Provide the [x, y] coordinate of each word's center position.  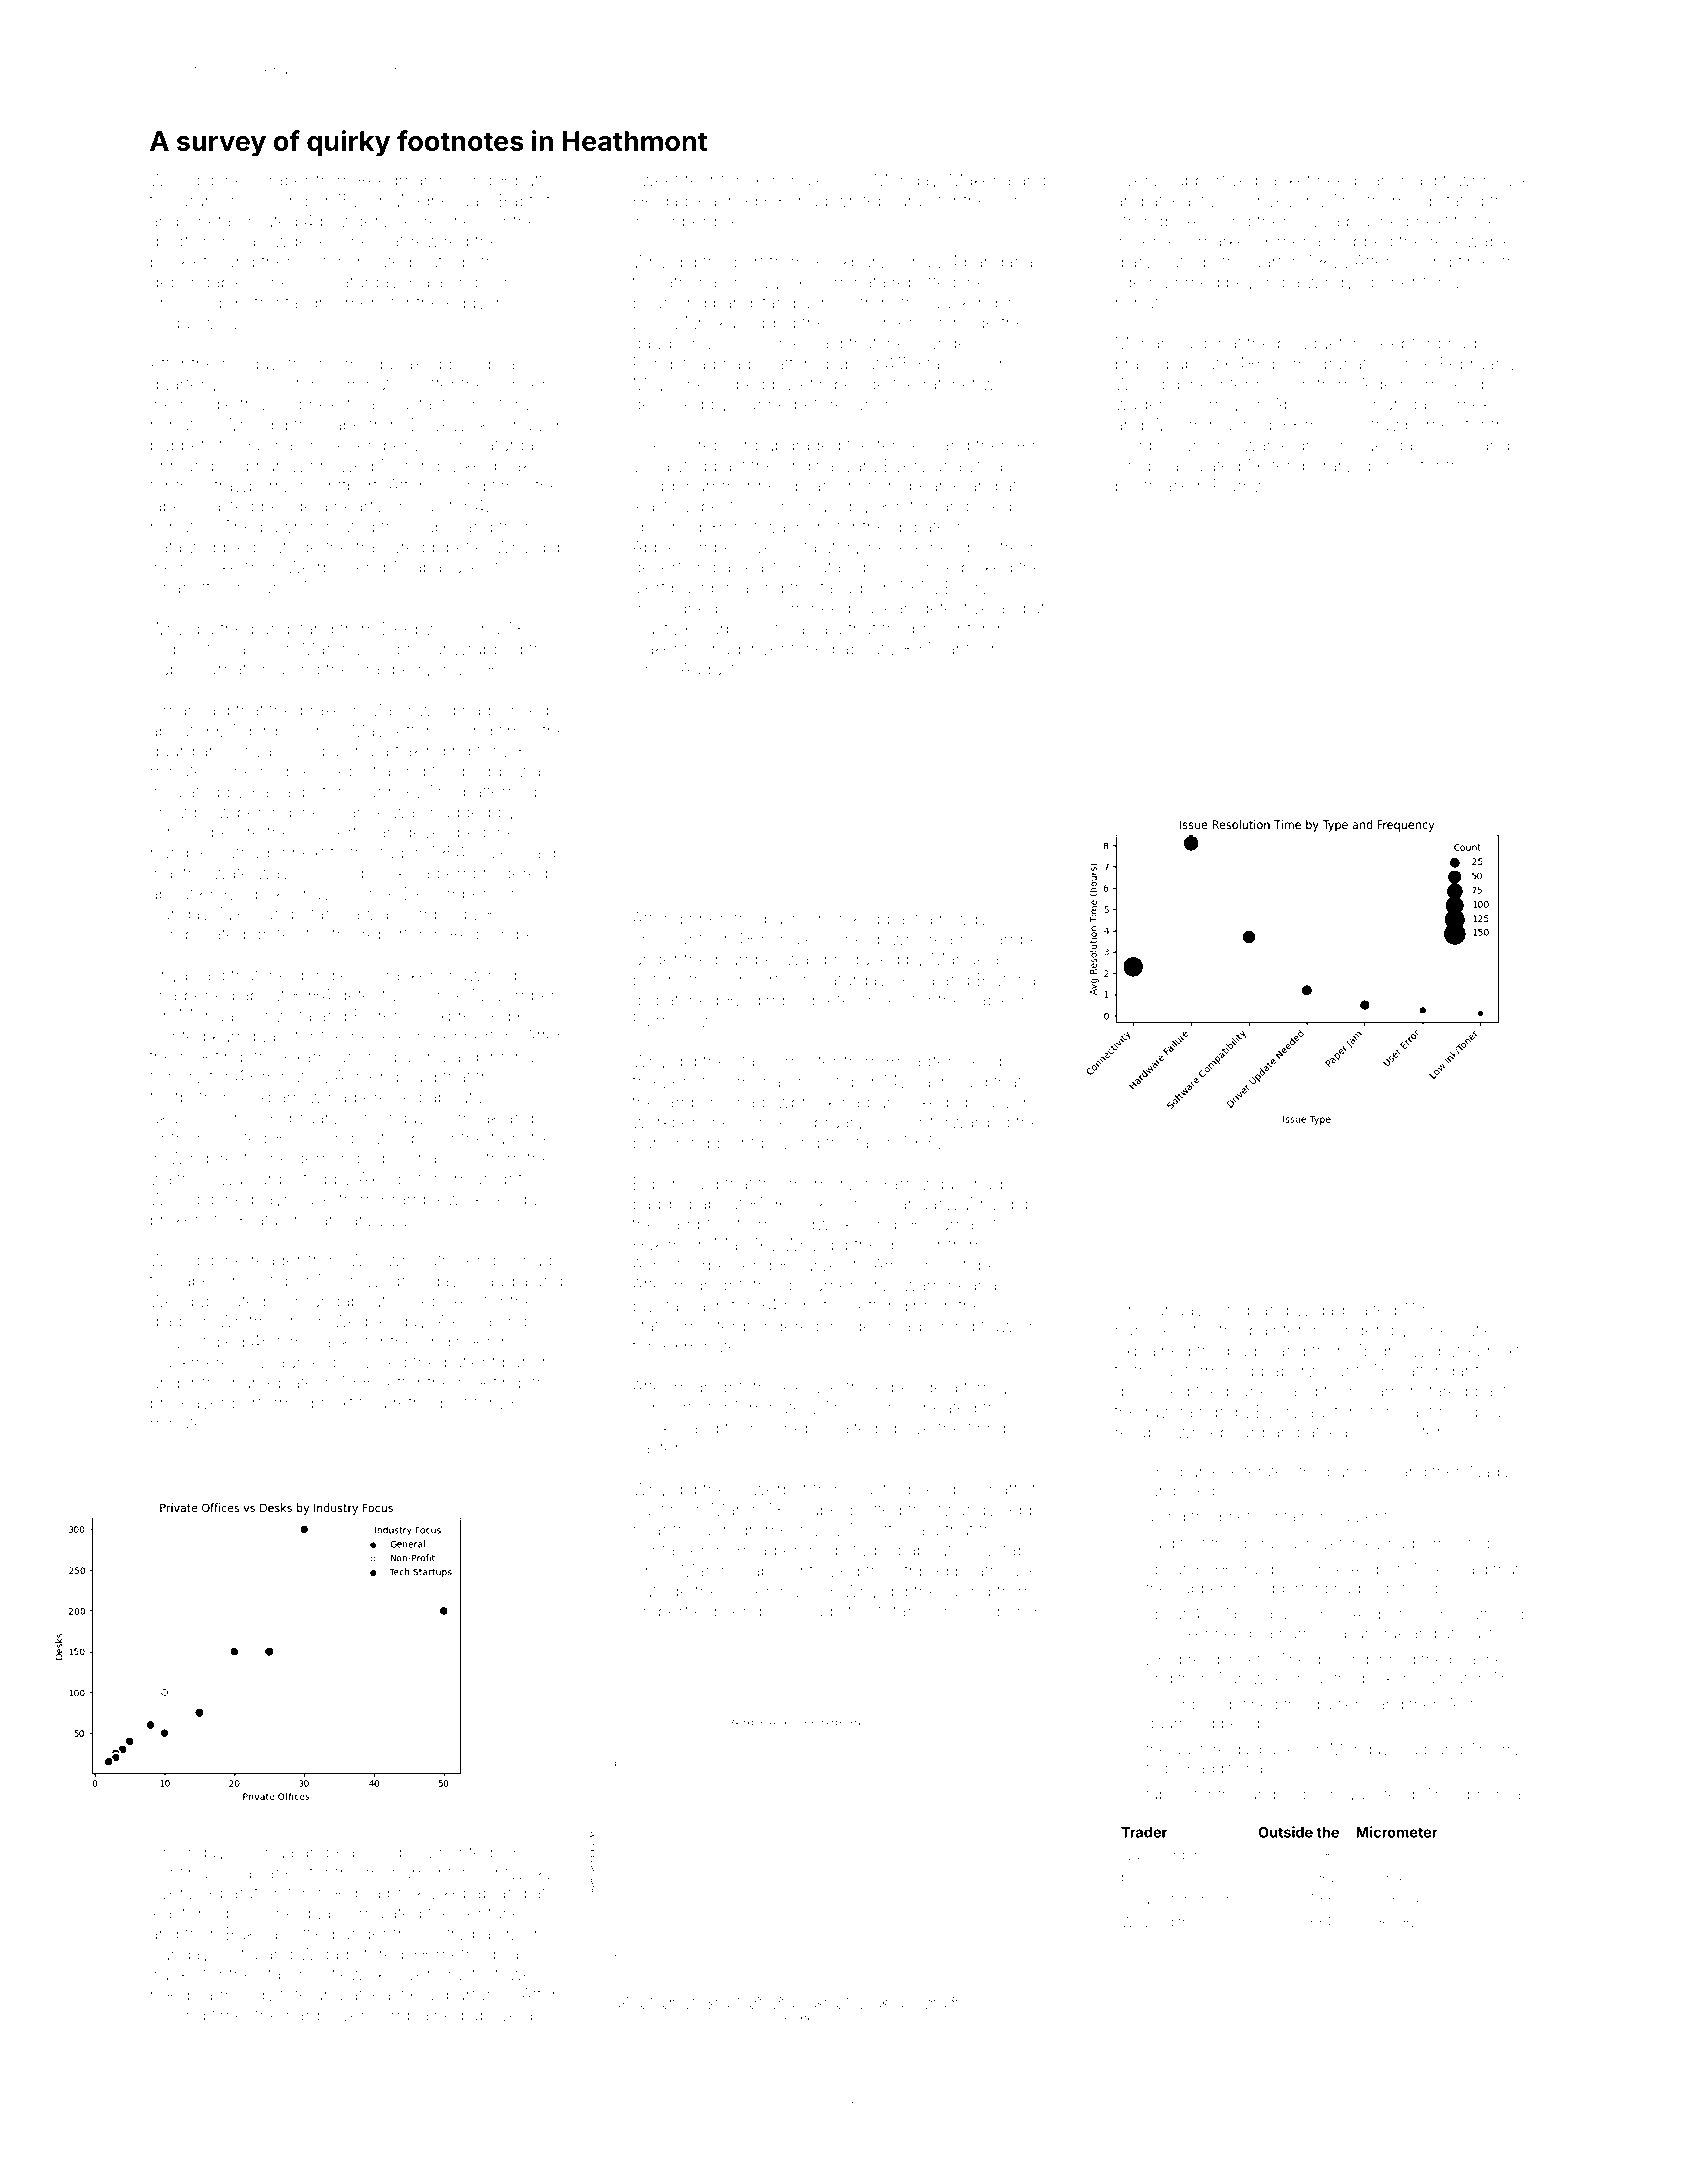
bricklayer [188, 1404]
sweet [656, 181]
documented [443, 1852]
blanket [1283, 180]
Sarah [191, 201]
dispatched [675, 1002]
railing [967, 1593]
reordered [1183, 1855]
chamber [1010, 939]
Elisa [1135, 1899]
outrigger [251, 854]
